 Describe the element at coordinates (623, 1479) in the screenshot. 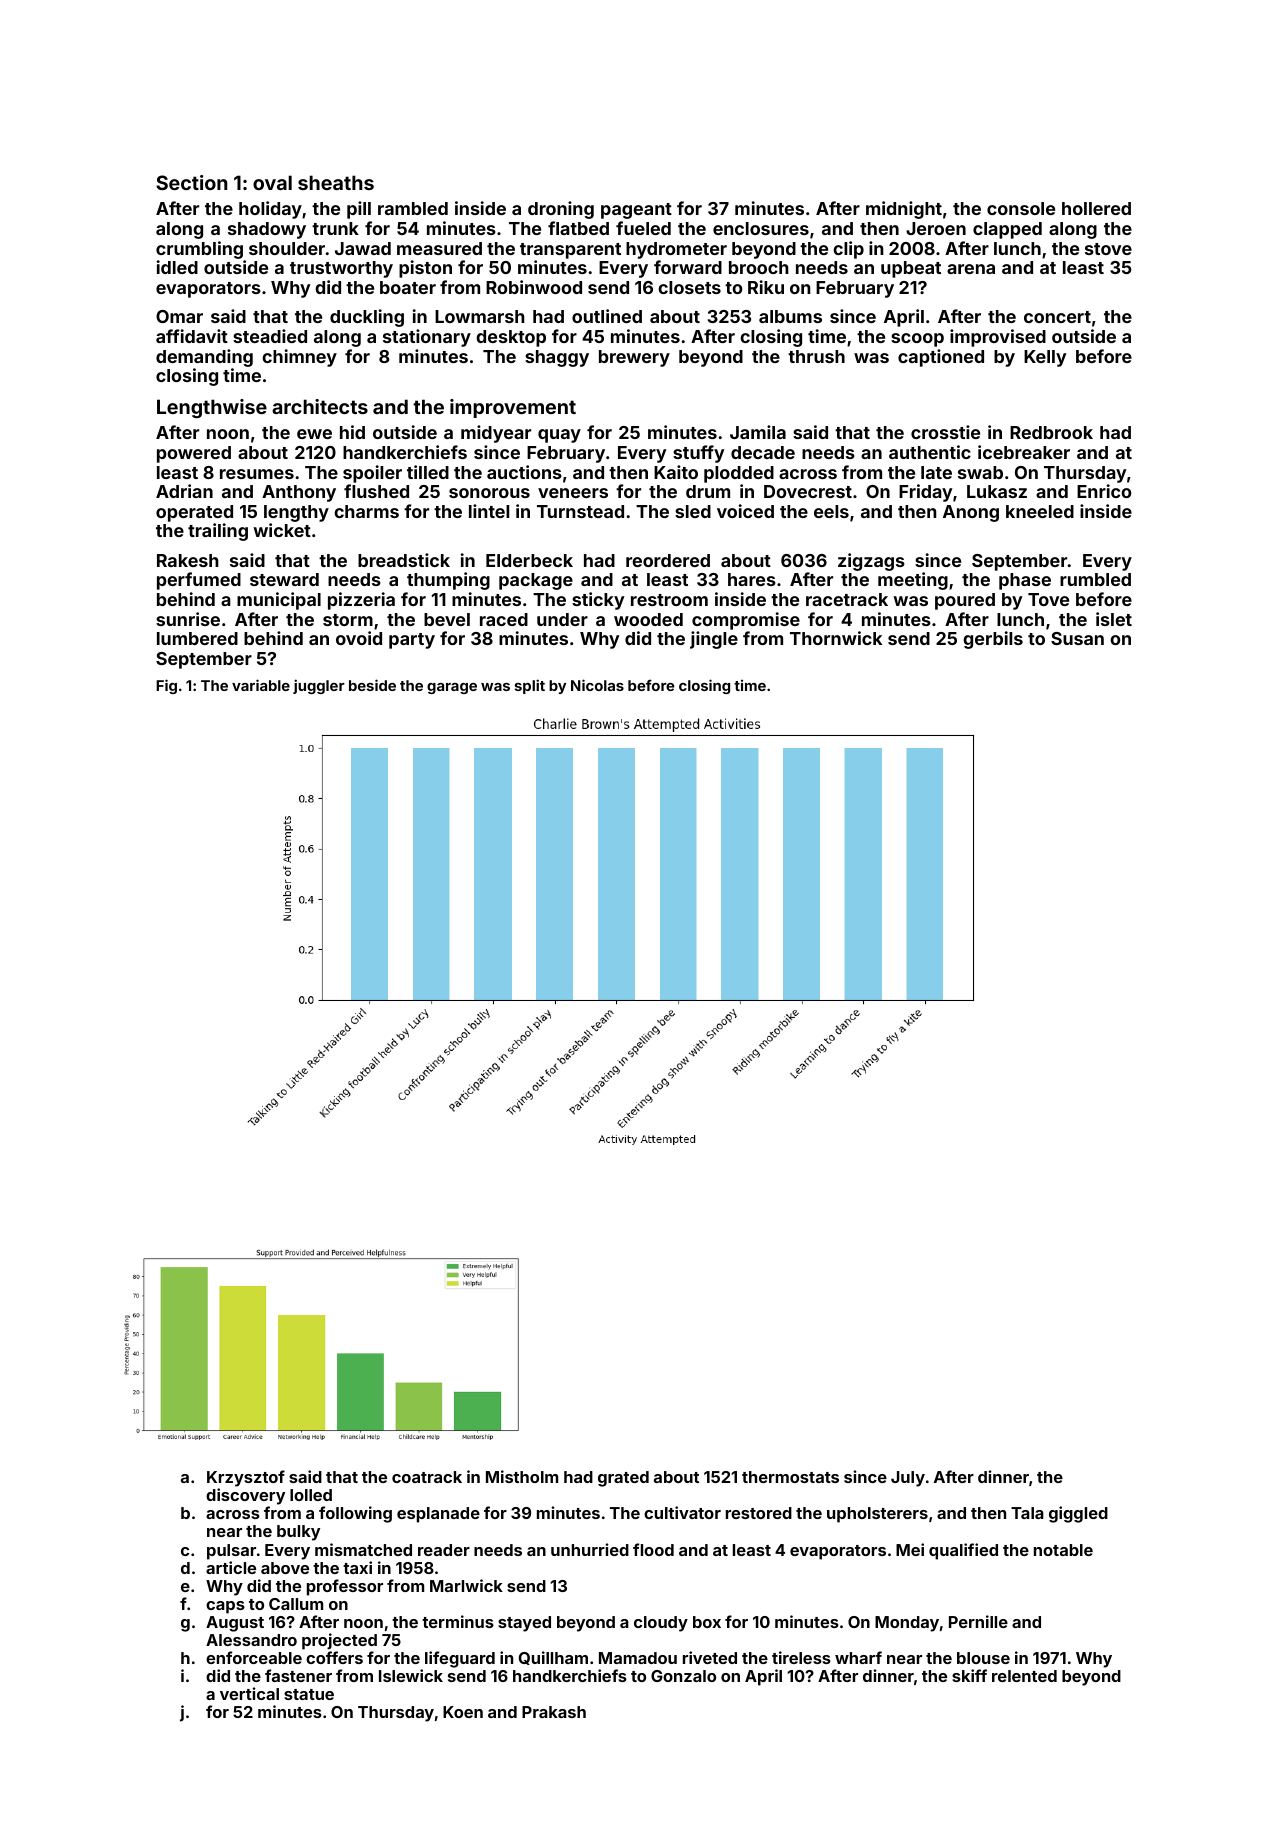

I see `grated` at that location.
